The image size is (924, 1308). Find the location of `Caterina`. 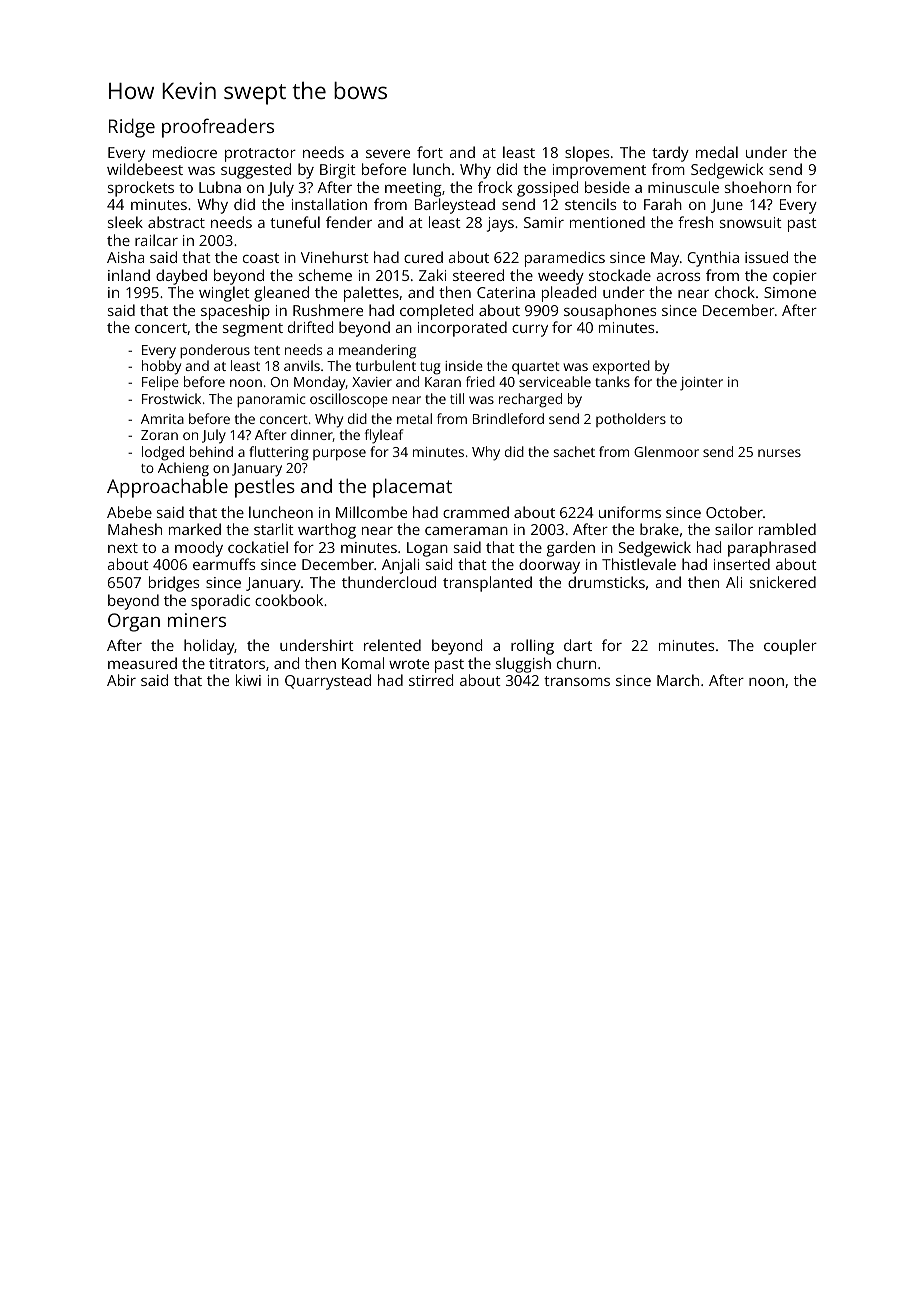

Caterina is located at coordinates (506, 292).
